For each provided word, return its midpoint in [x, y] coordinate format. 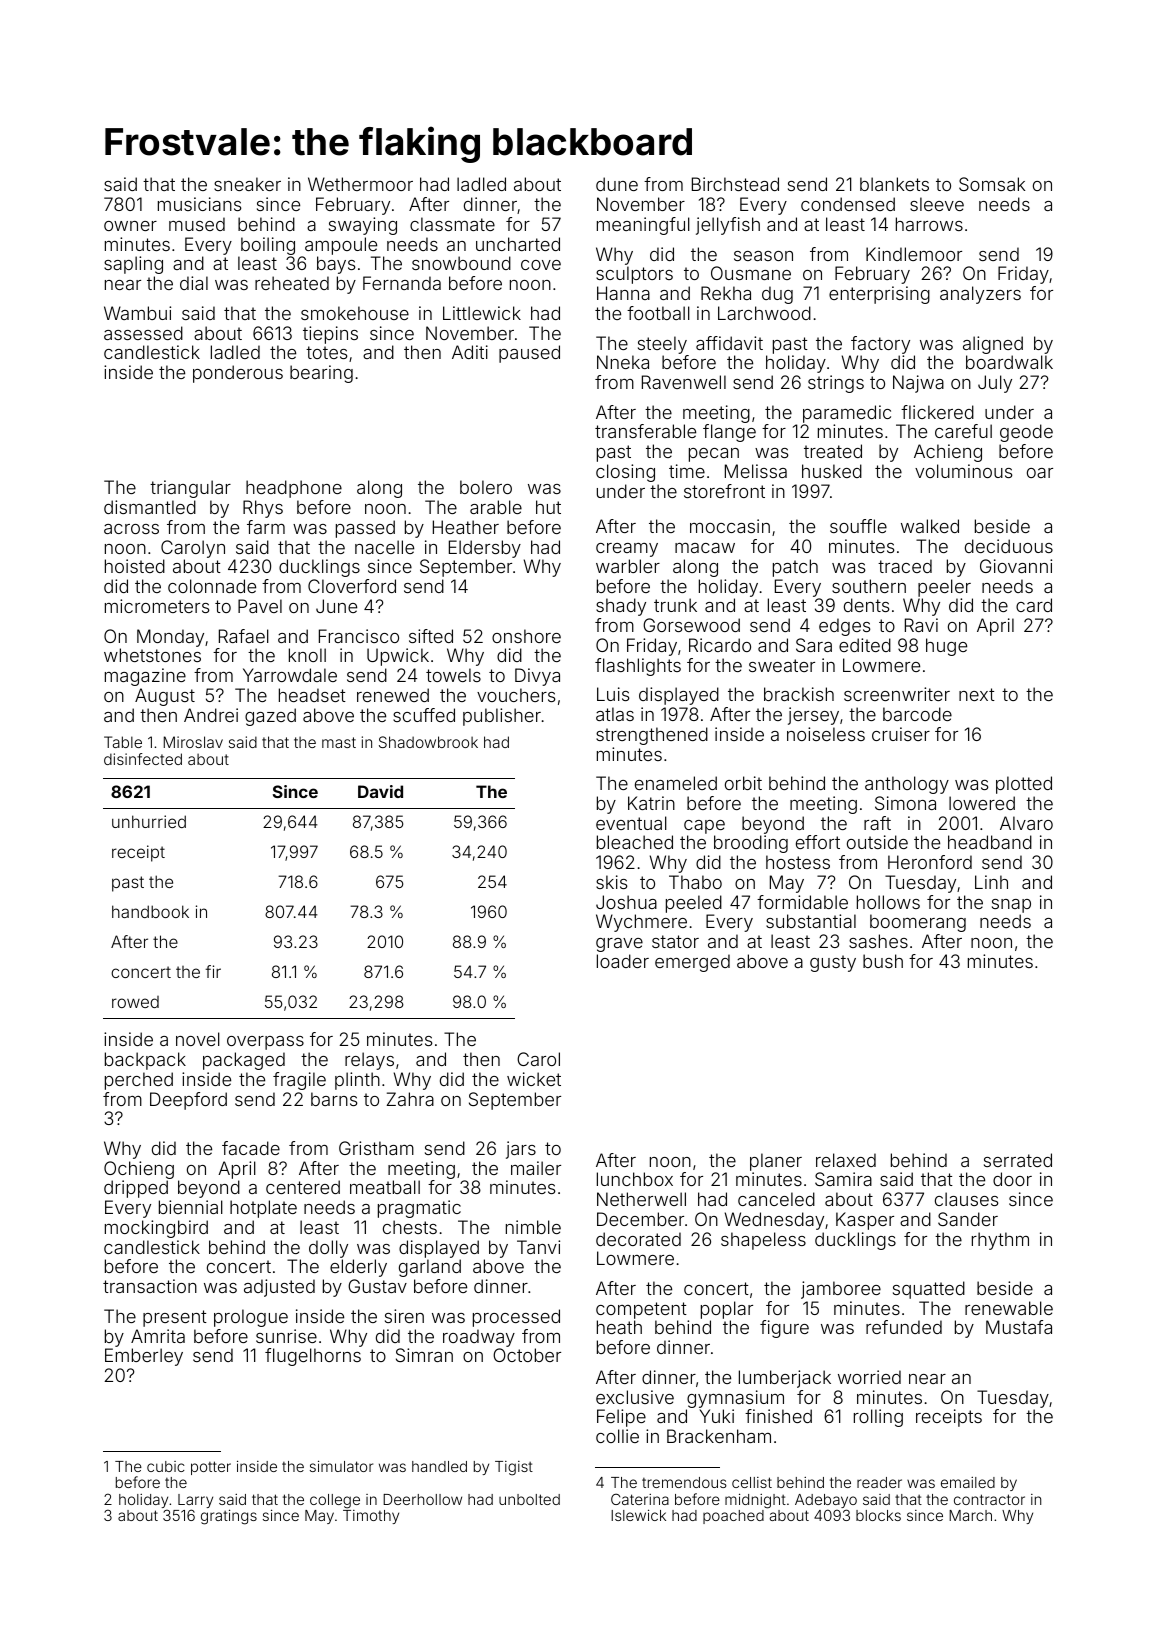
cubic [166, 1466]
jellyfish [728, 226]
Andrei [211, 715]
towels [453, 675]
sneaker [247, 184]
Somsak [992, 184]
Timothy [371, 1517]
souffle [858, 526]
